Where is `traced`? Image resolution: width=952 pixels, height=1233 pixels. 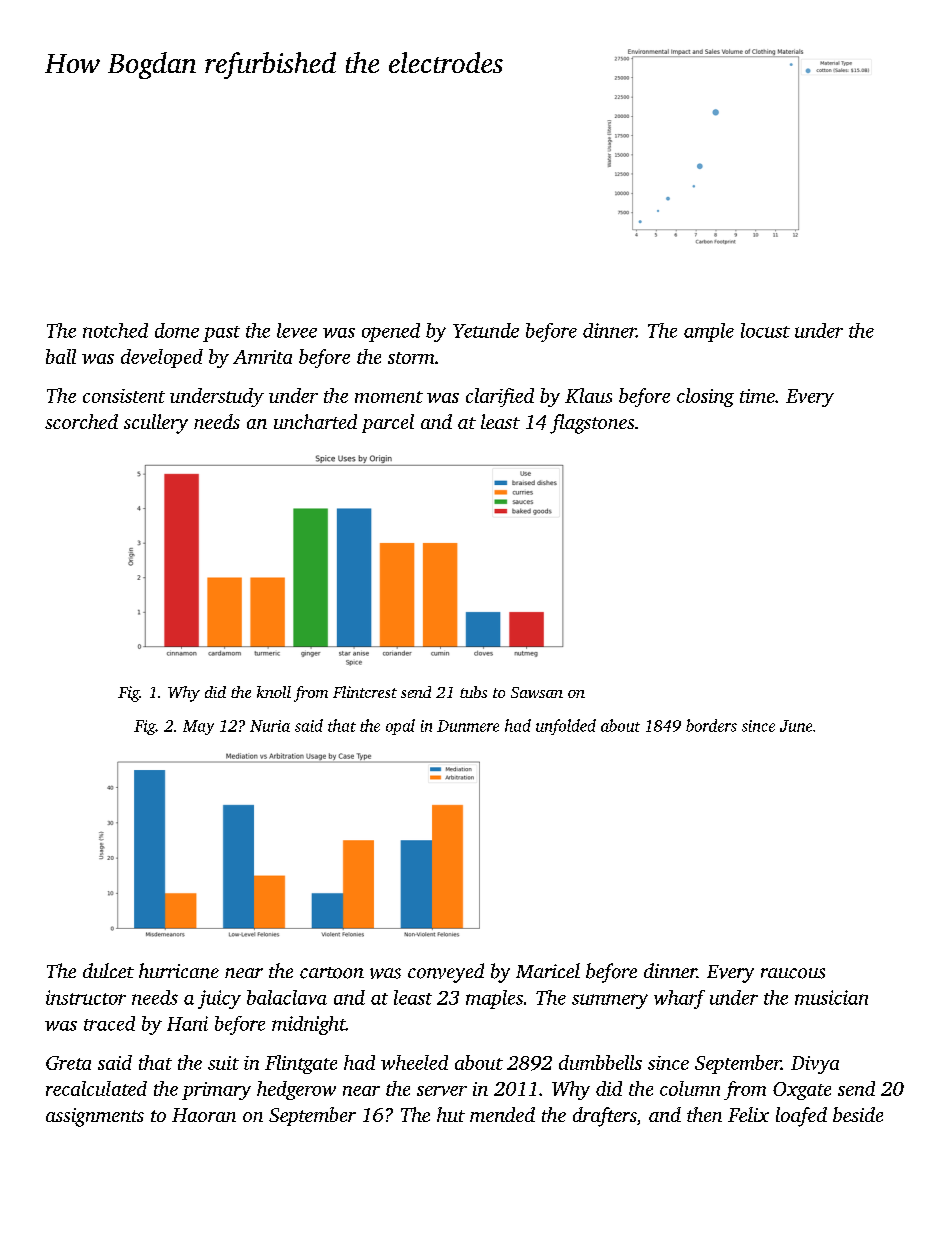 traced is located at coordinates (109, 1023).
